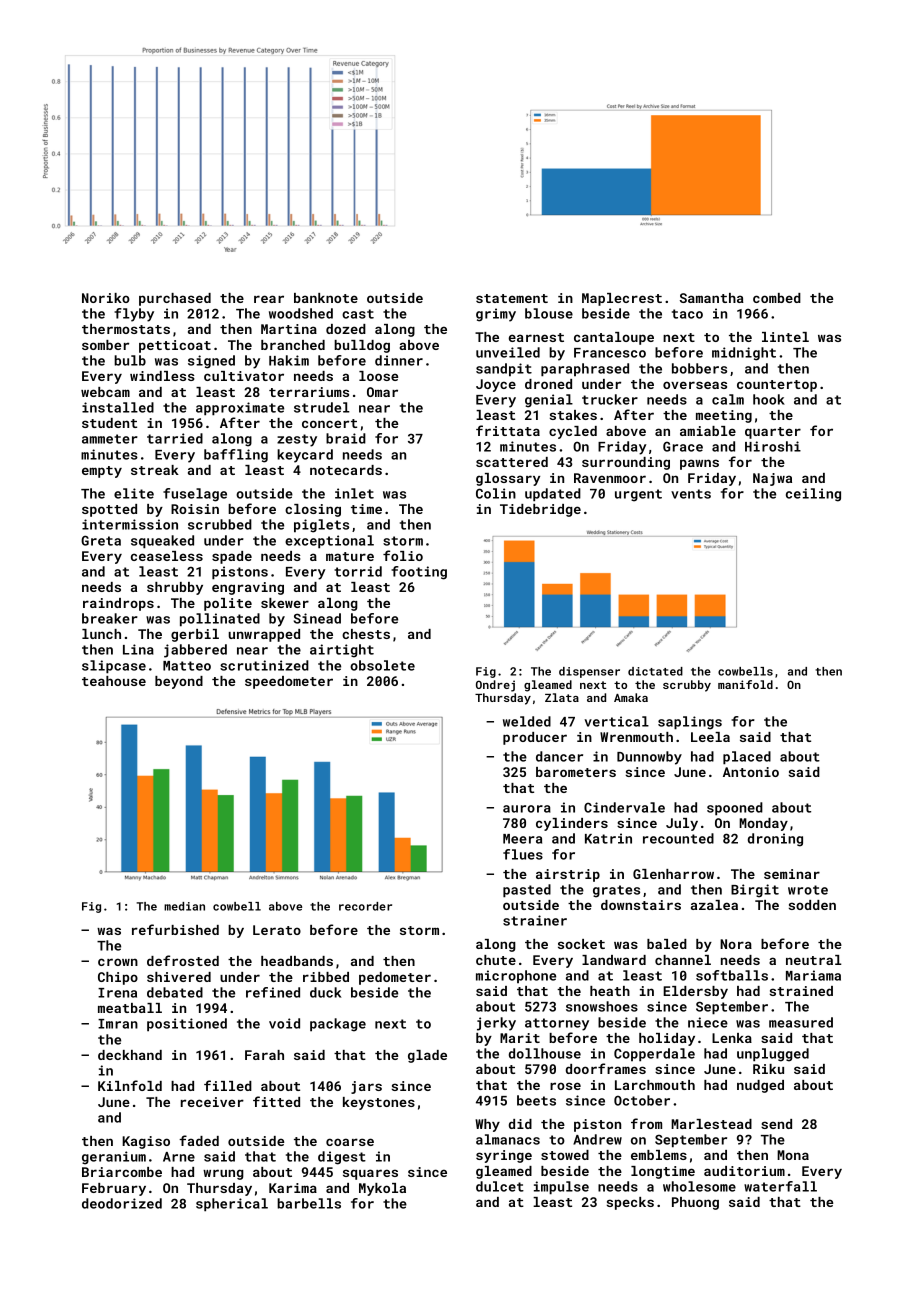 The image size is (924, 1308). Describe the element at coordinates (130, 1085) in the screenshot. I see `Kilnfold` at that location.
